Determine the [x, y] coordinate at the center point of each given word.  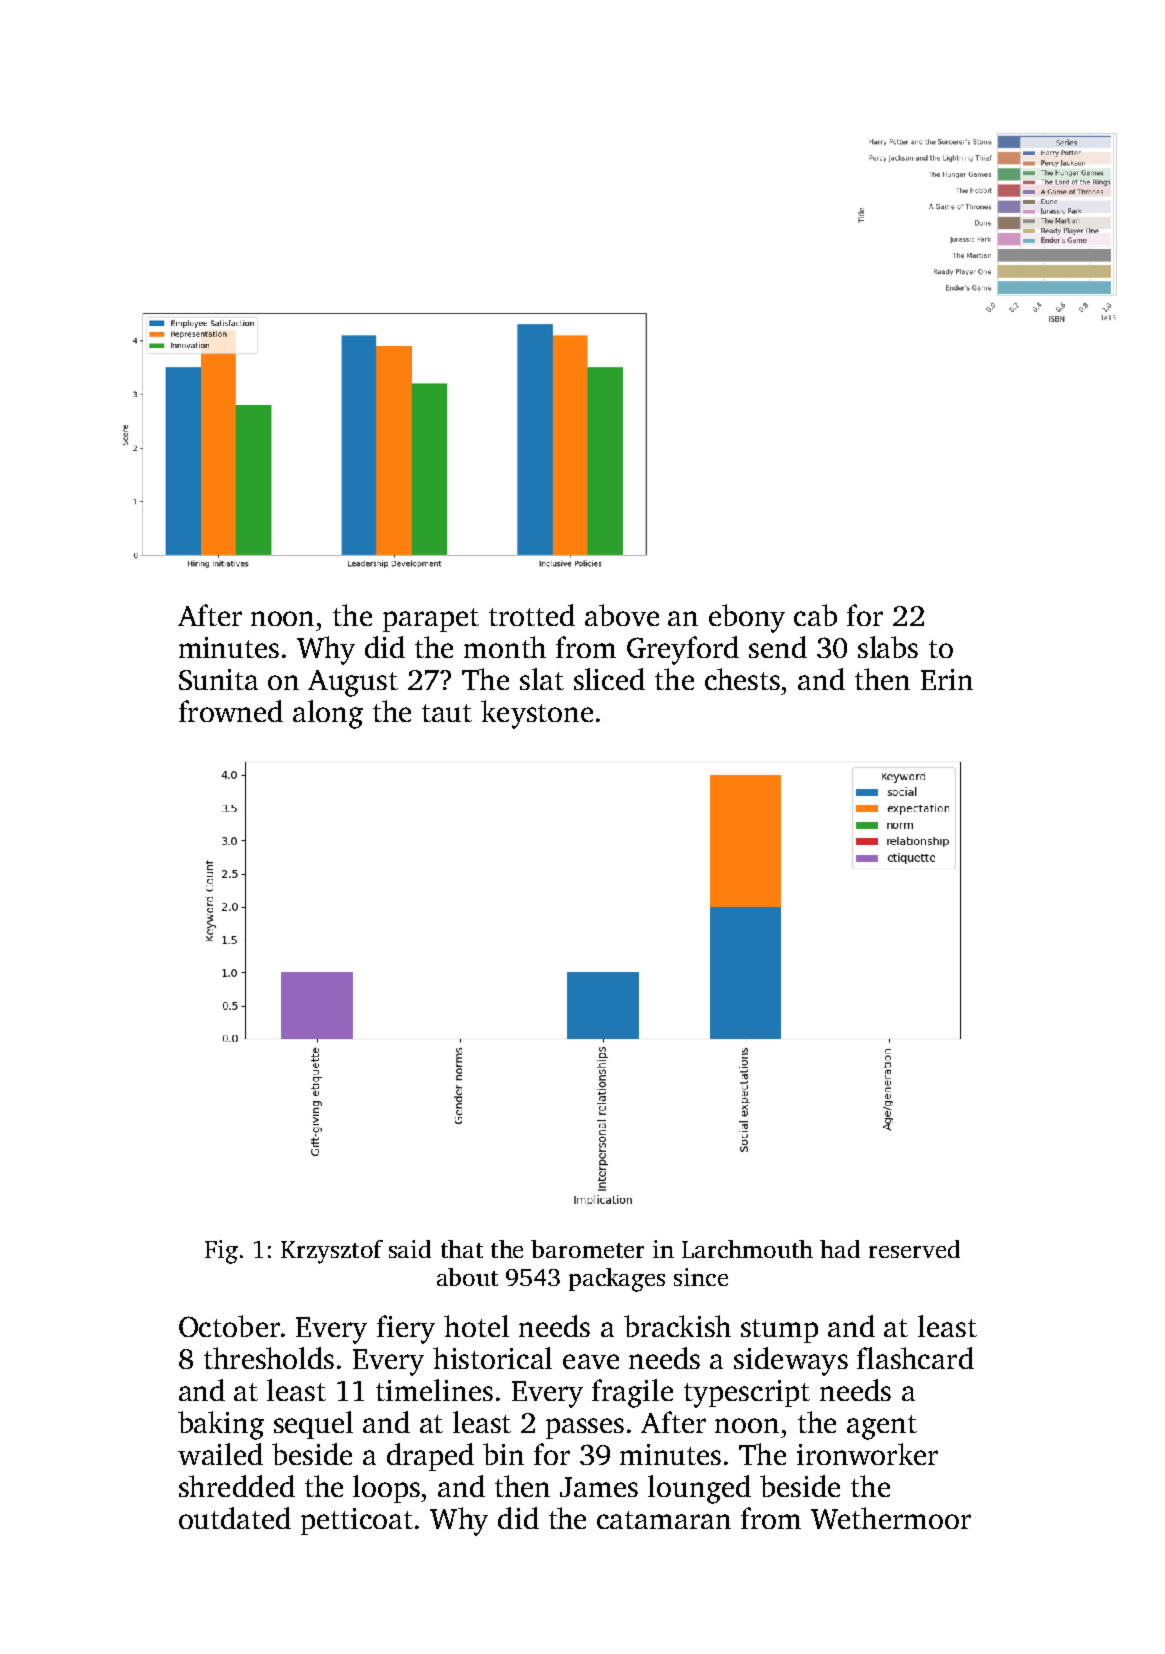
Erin [947, 679]
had [840, 1249]
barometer [587, 1249]
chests [742, 679]
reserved [914, 1249]
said [410, 1249]
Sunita [218, 679]
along [328, 714]
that [462, 1249]
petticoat [357, 1521]
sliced [609, 679]
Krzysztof [332, 1252]
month [505, 647]
